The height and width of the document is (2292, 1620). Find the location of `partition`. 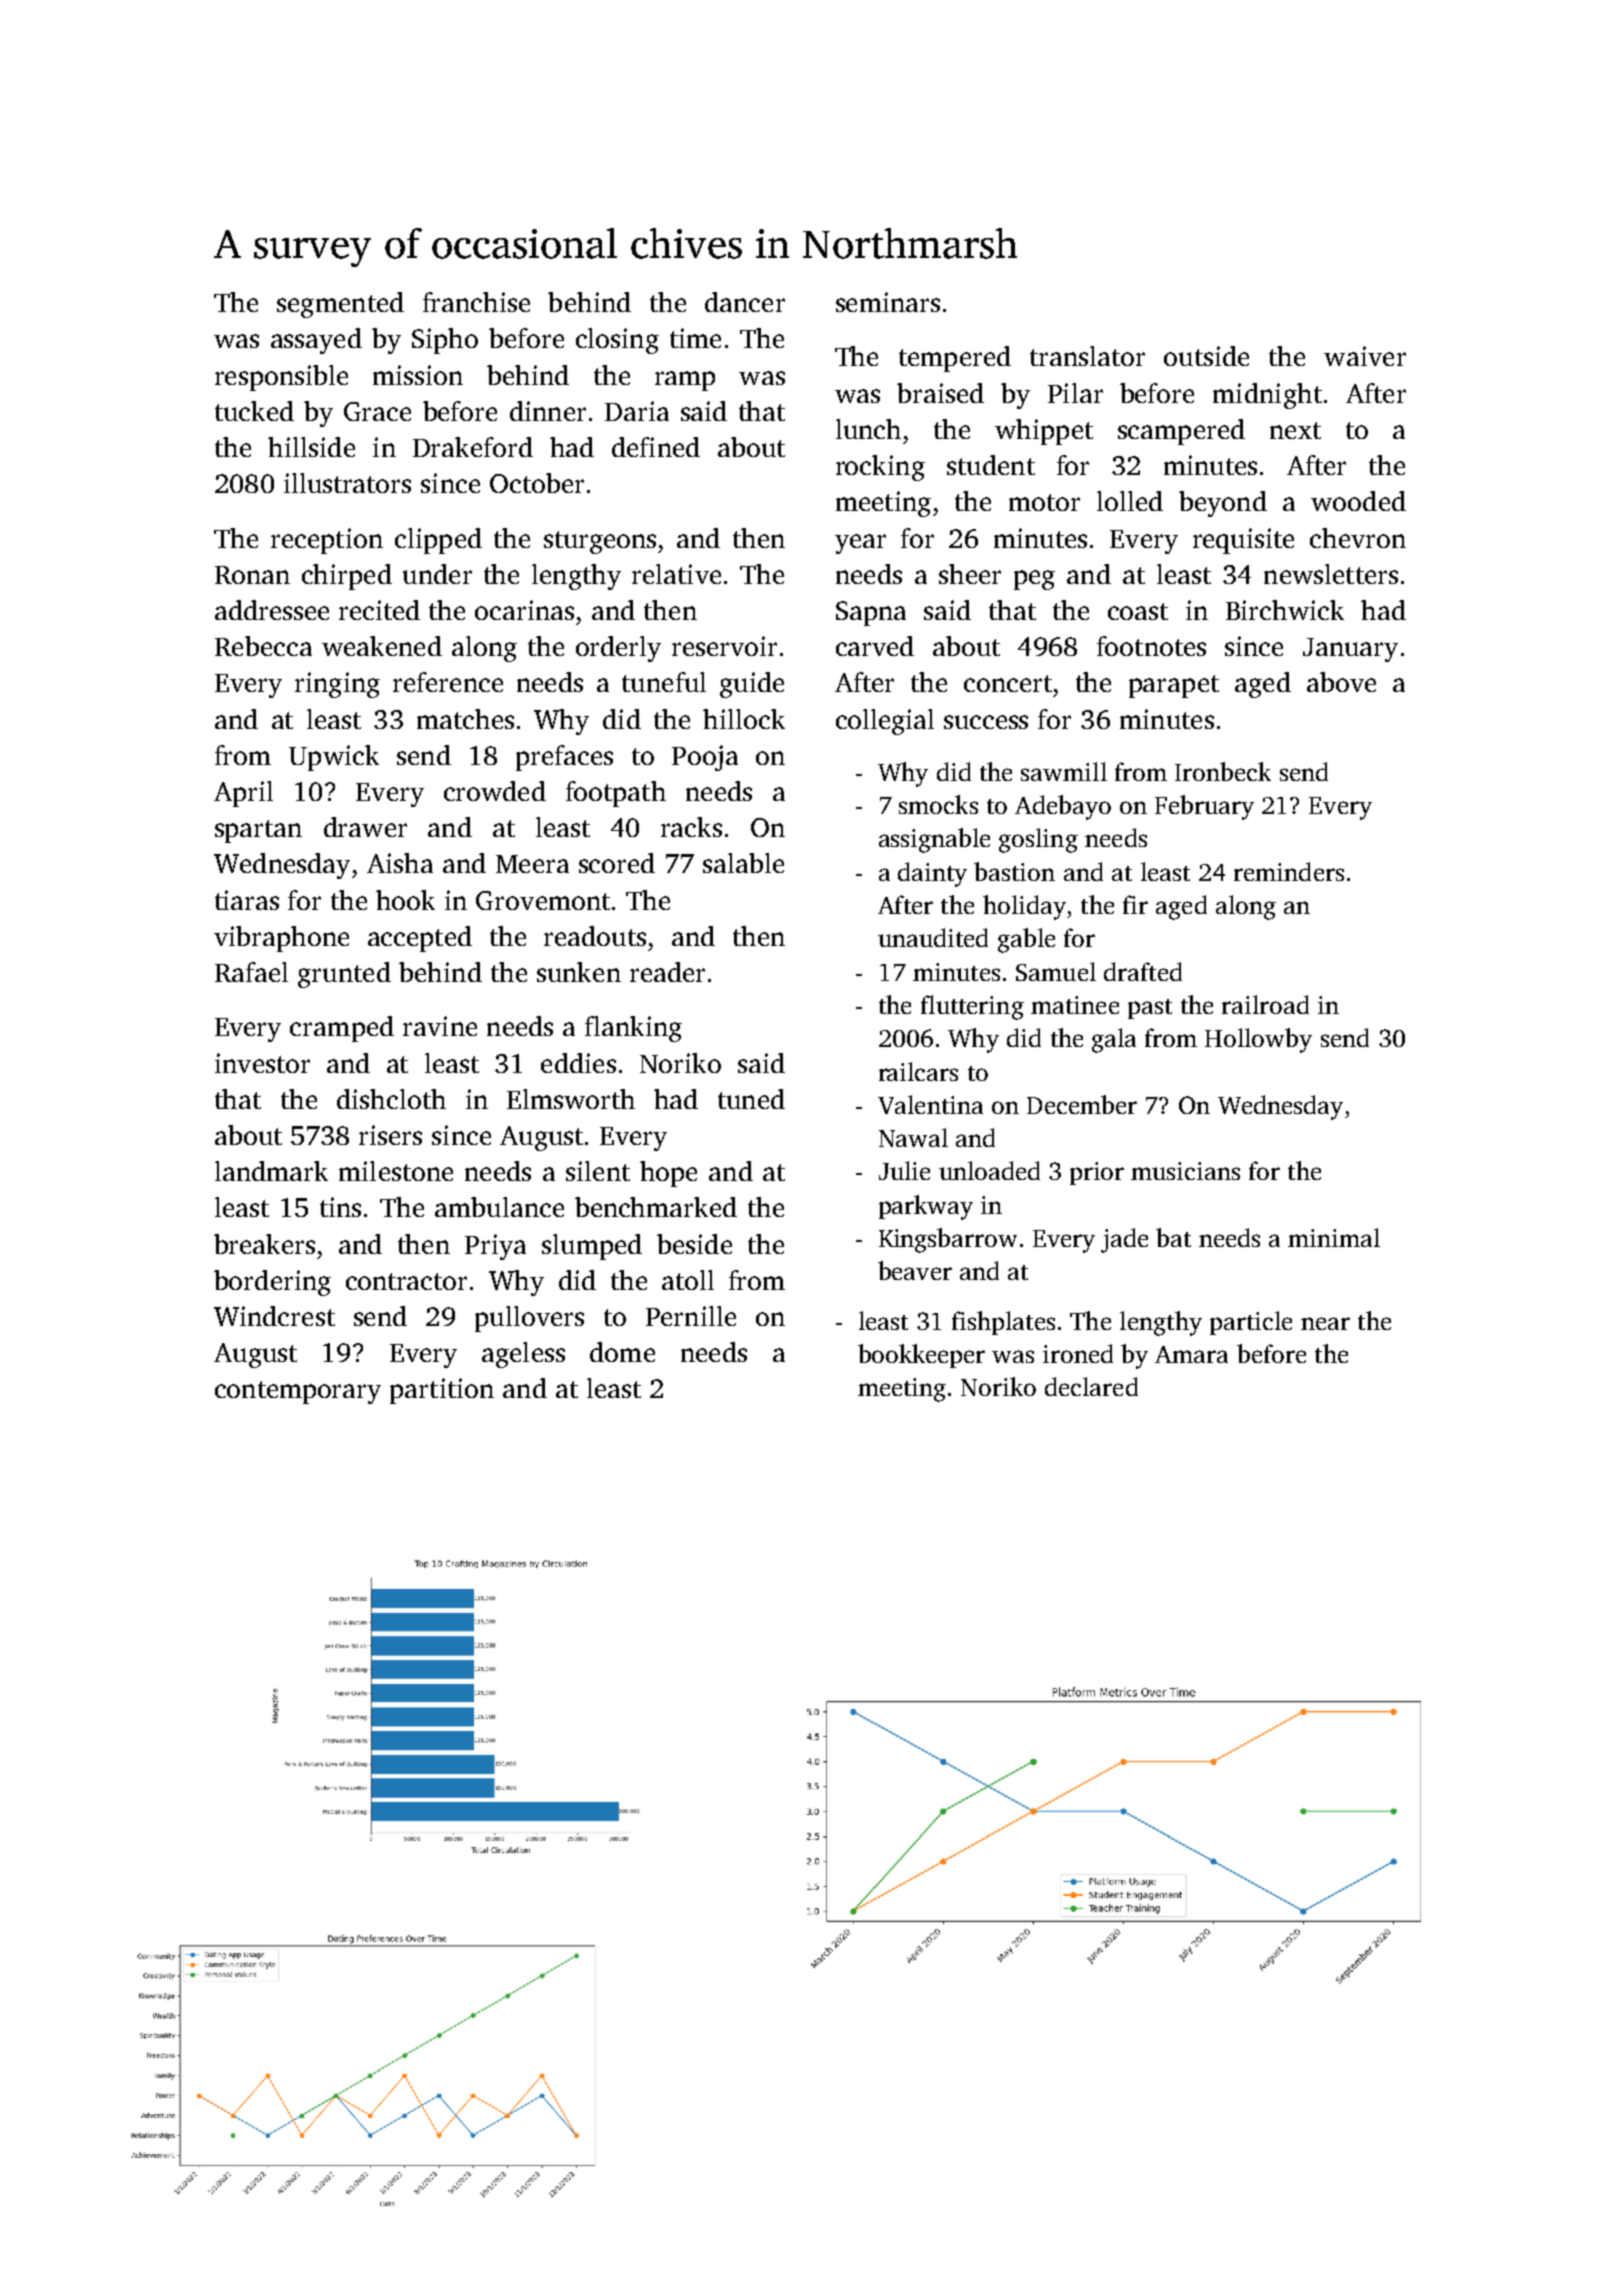

partition is located at coordinates (442, 1391).
